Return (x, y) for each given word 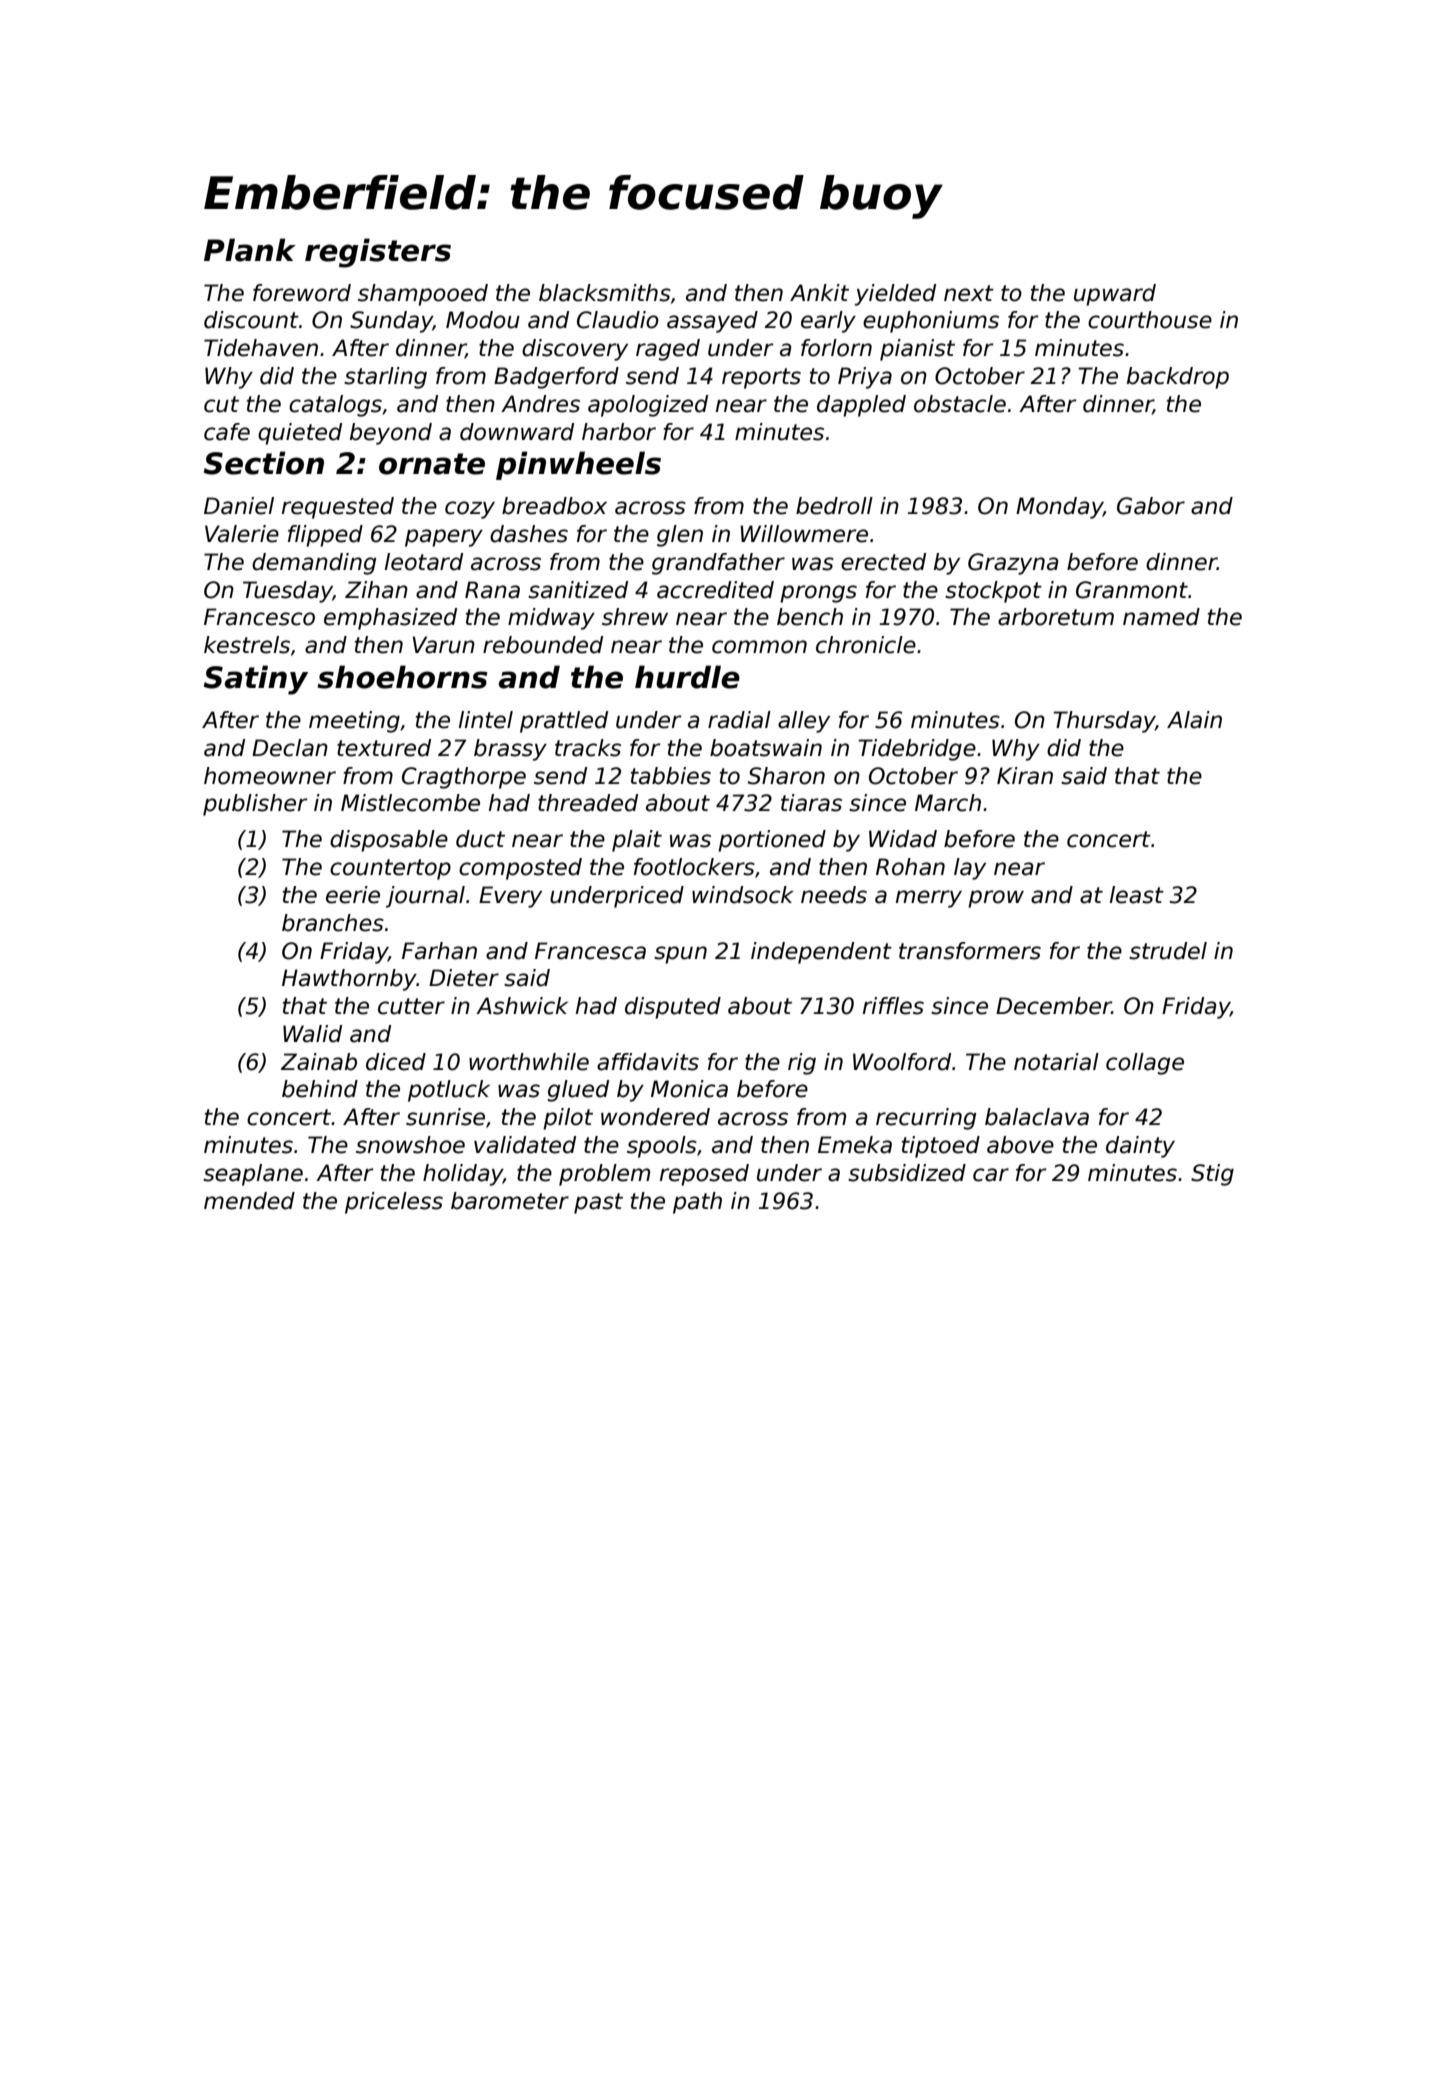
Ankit (819, 292)
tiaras (811, 803)
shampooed (423, 295)
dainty (1140, 1147)
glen (680, 536)
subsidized (907, 1173)
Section (264, 463)
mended (249, 1201)
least (1137, 895)
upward (1115, 295)
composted (520, 869)
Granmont (1132, 590)
